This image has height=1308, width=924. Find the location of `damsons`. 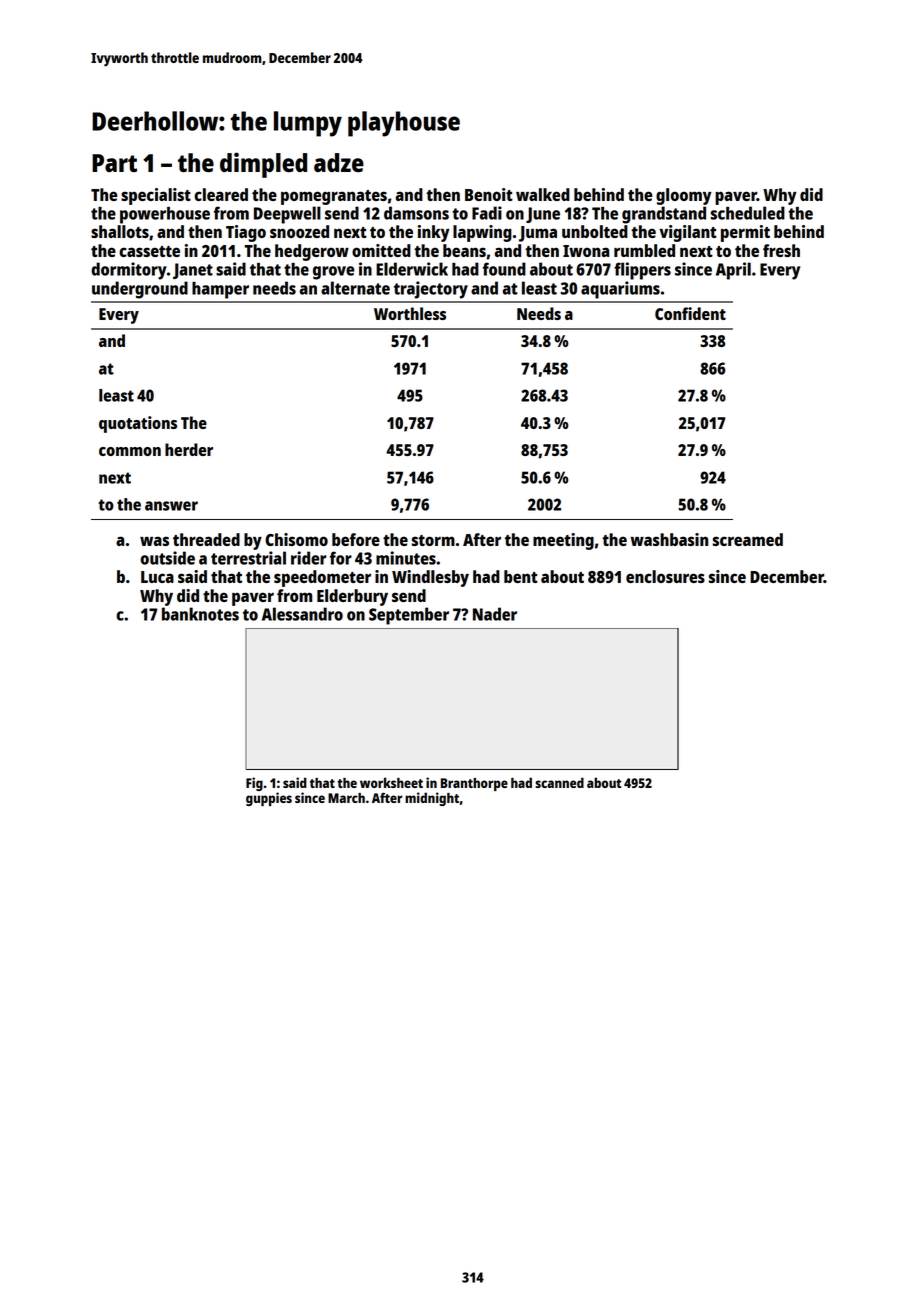

damsons is located at coordinates (416, 213).
